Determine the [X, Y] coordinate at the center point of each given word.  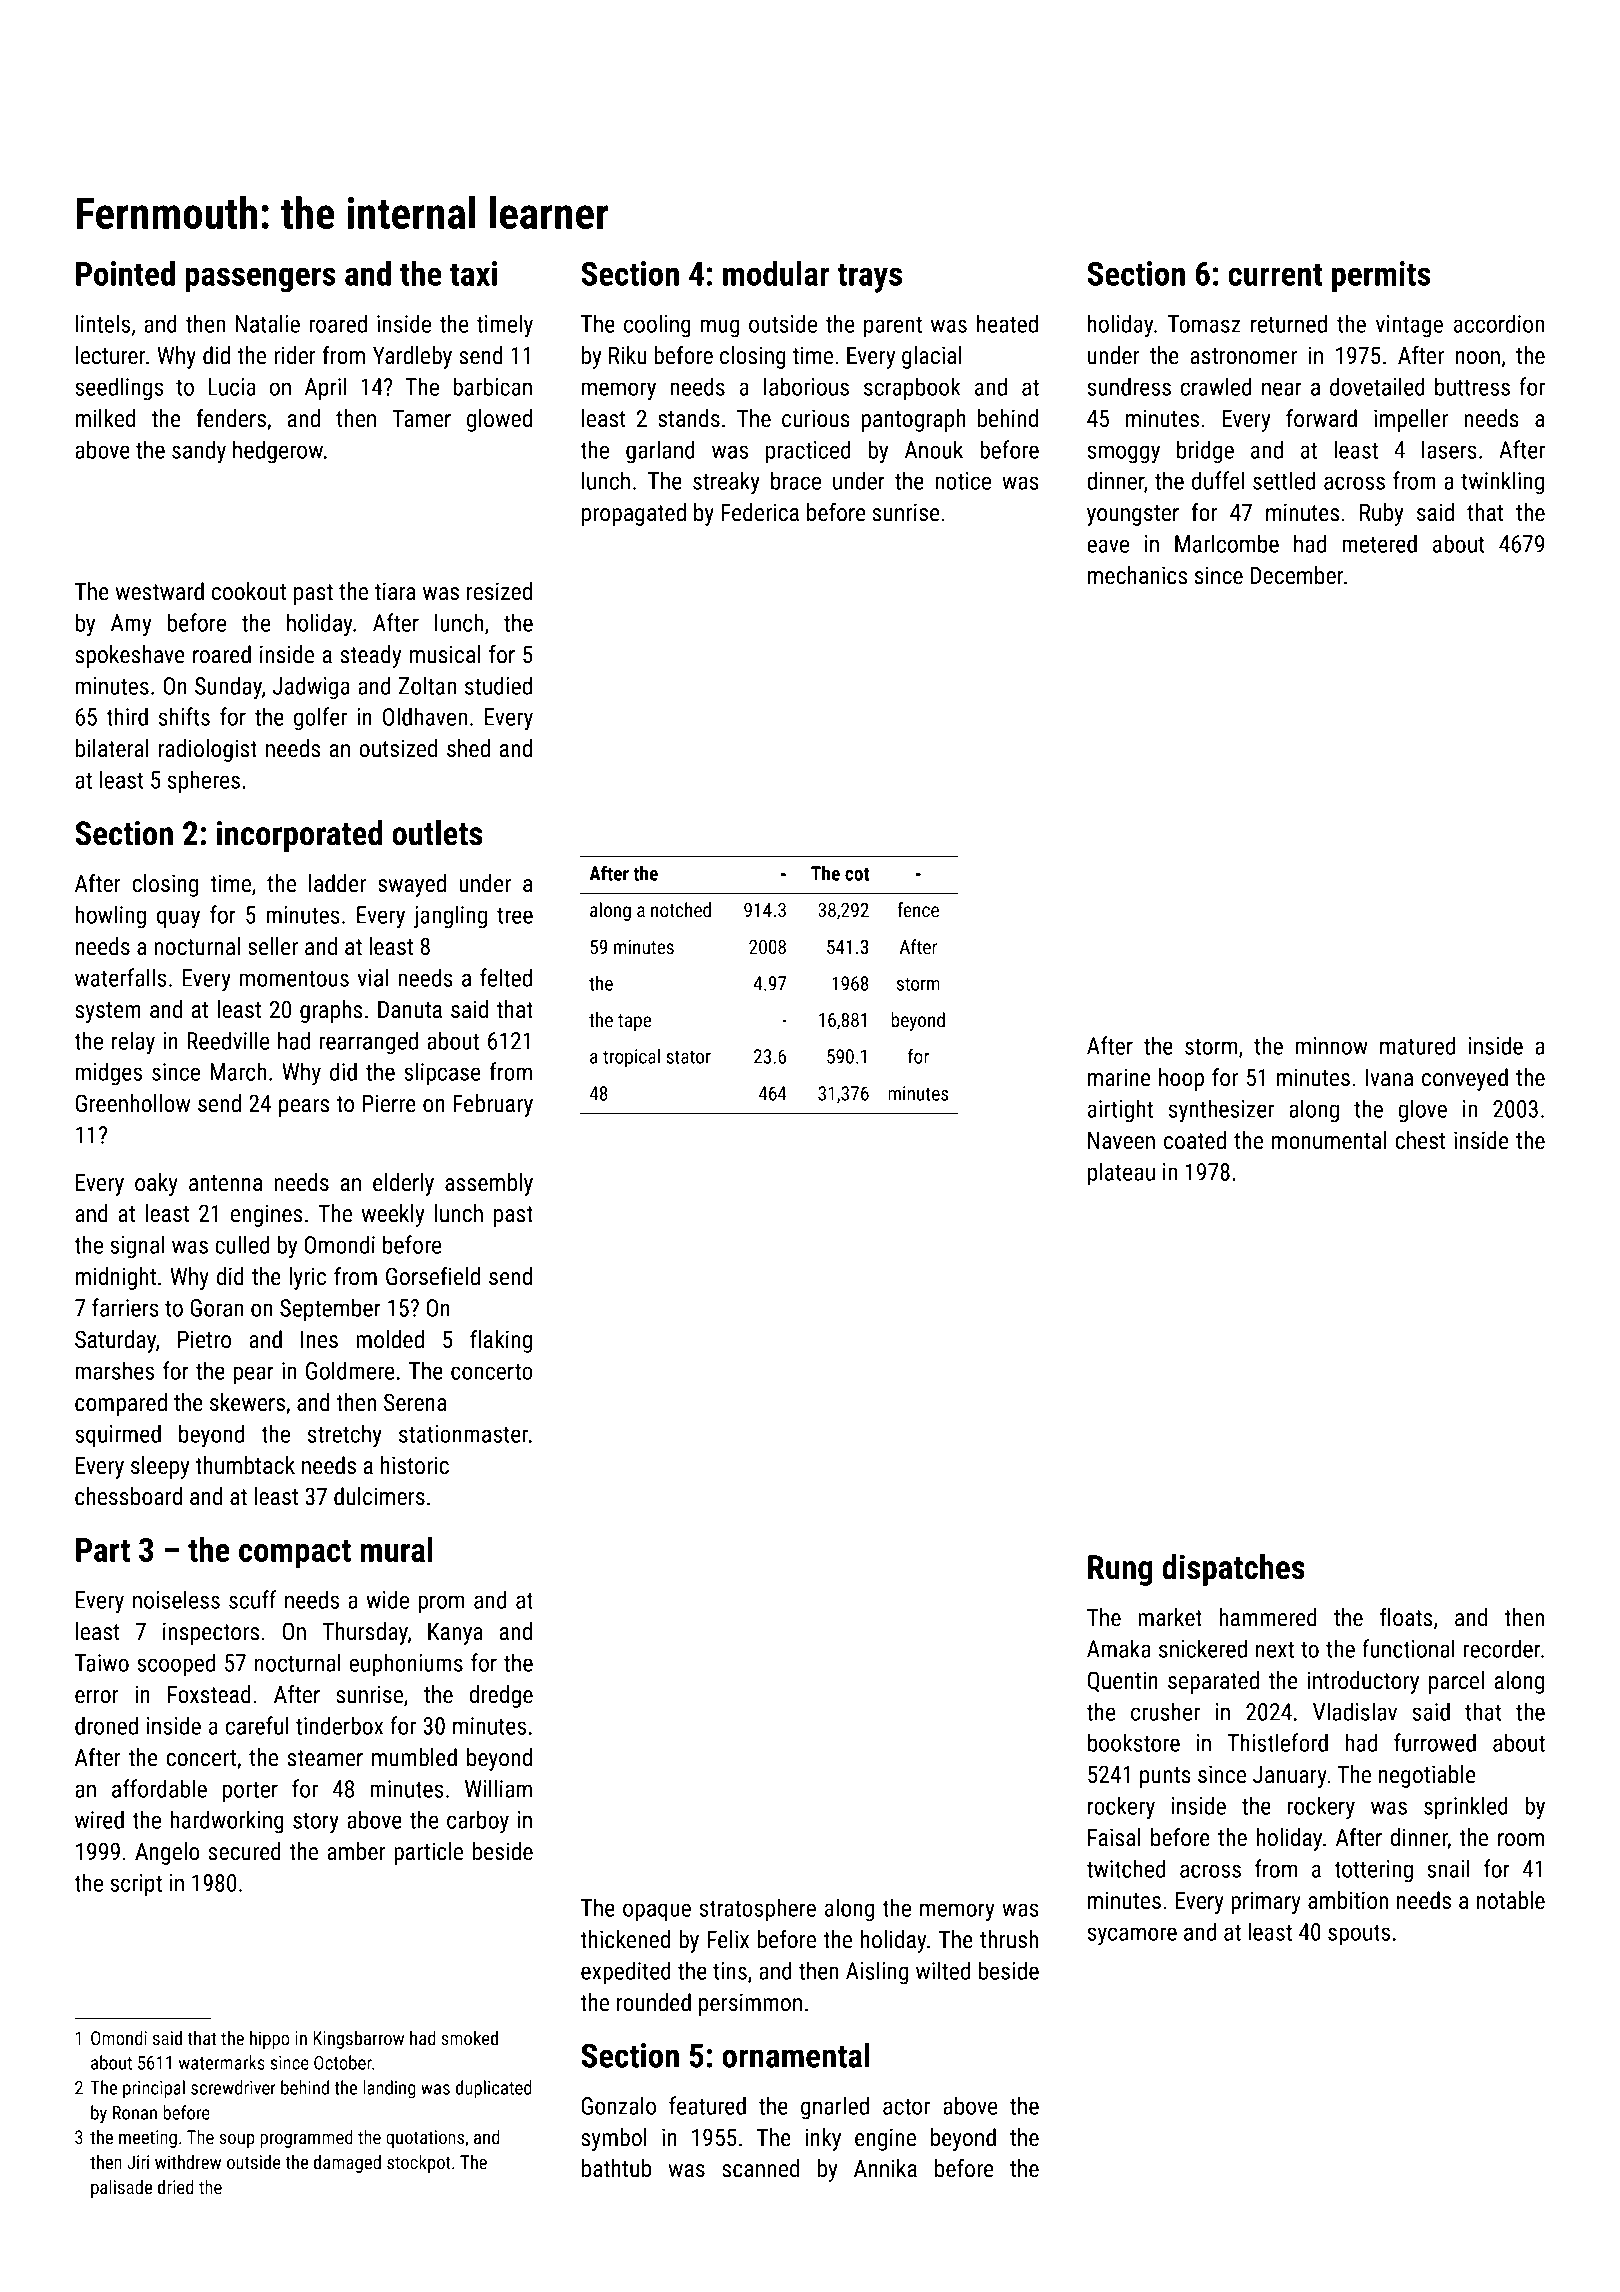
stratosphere [757, 1910]
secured [245, 1851]
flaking [501, 1341]
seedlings [119, 389]
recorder [1502, 1648]
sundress [1129, 386]
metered [1379, 543]
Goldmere [350, 1370]
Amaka [1118, 1648]
